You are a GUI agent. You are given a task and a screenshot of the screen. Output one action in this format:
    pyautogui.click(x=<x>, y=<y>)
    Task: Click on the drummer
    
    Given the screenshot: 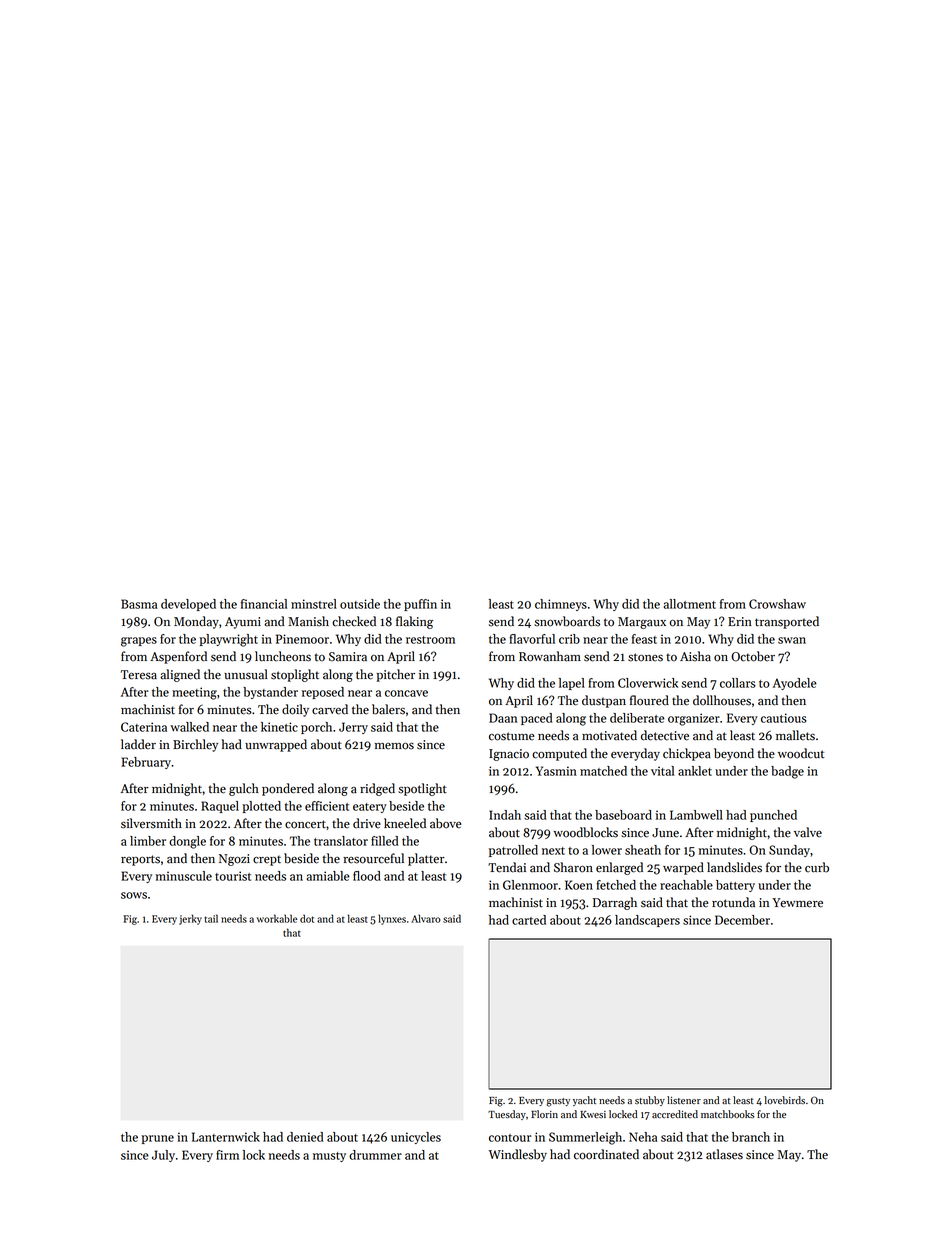 What is the action you would take?
    pyautogui.click(x=375, y=1155)
